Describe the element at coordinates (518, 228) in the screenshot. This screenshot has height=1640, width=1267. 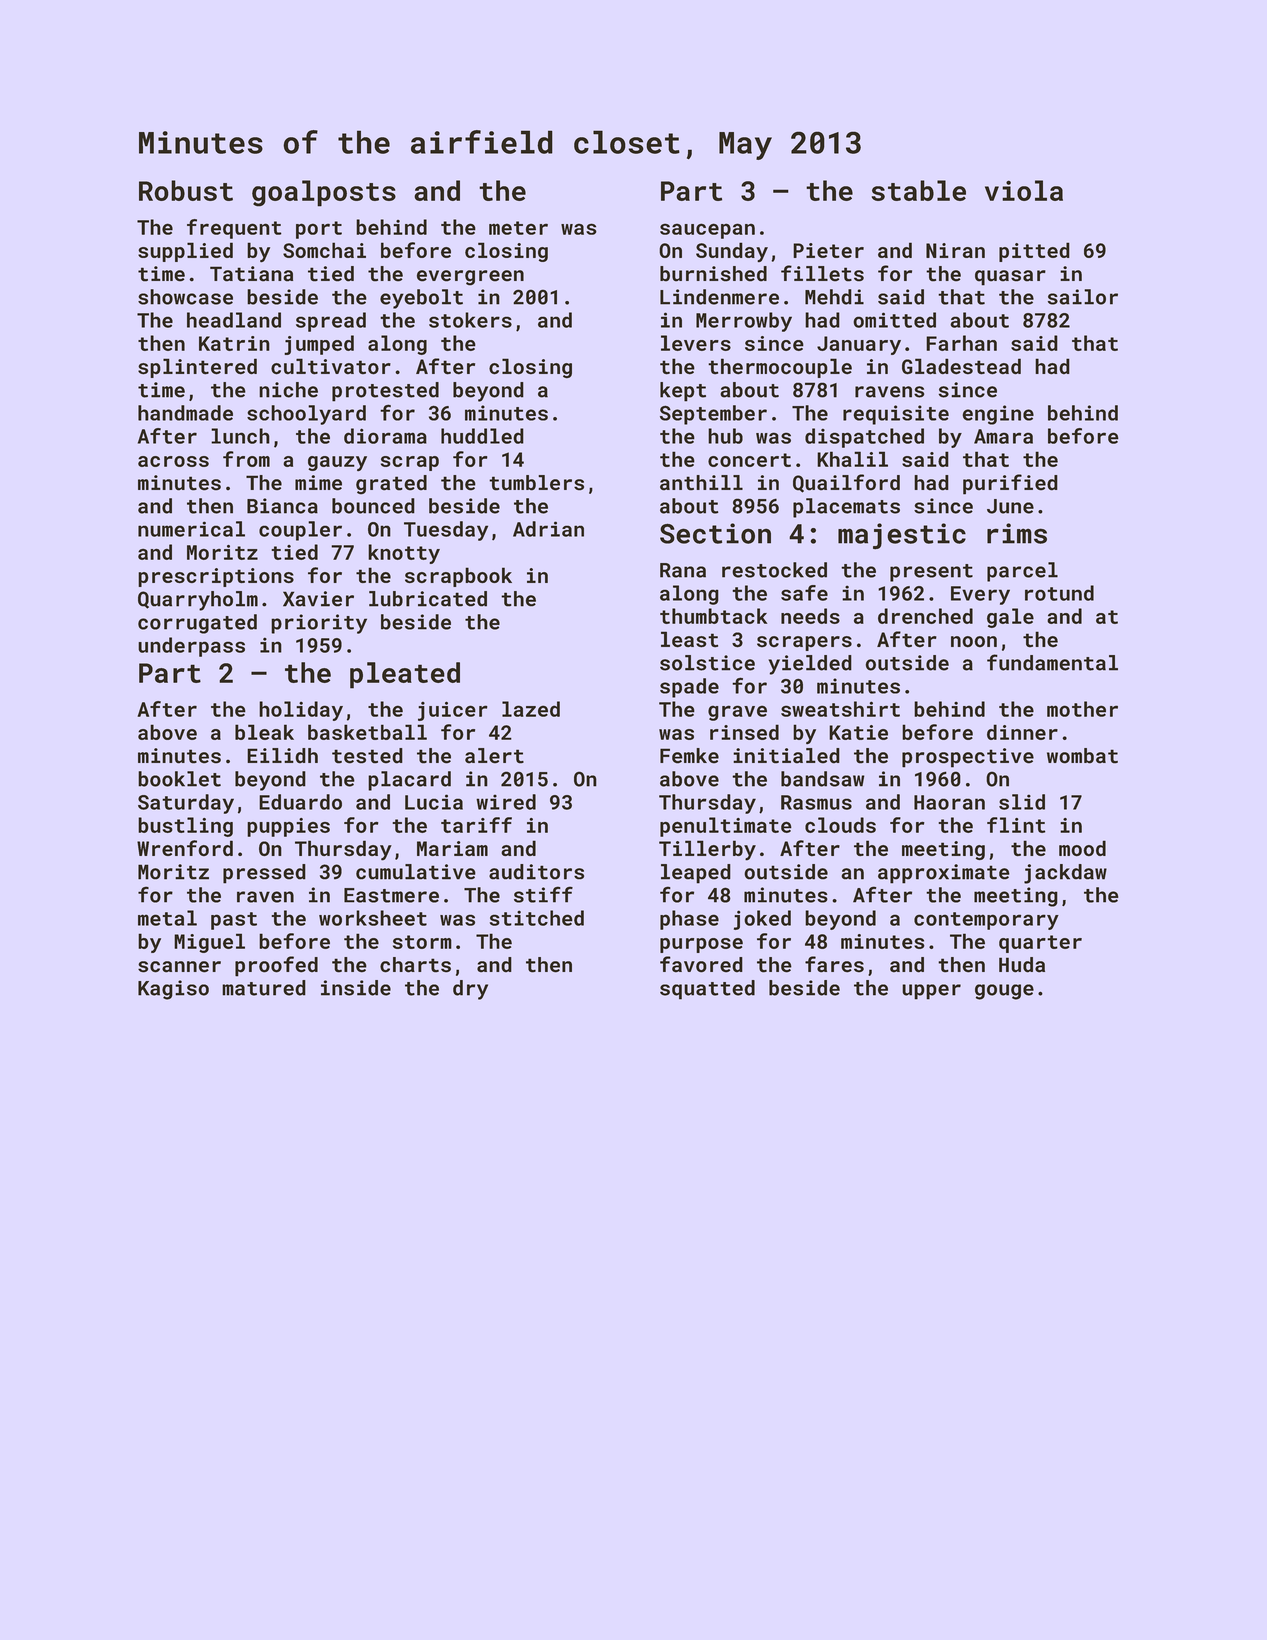
I see `meter` at that location.
